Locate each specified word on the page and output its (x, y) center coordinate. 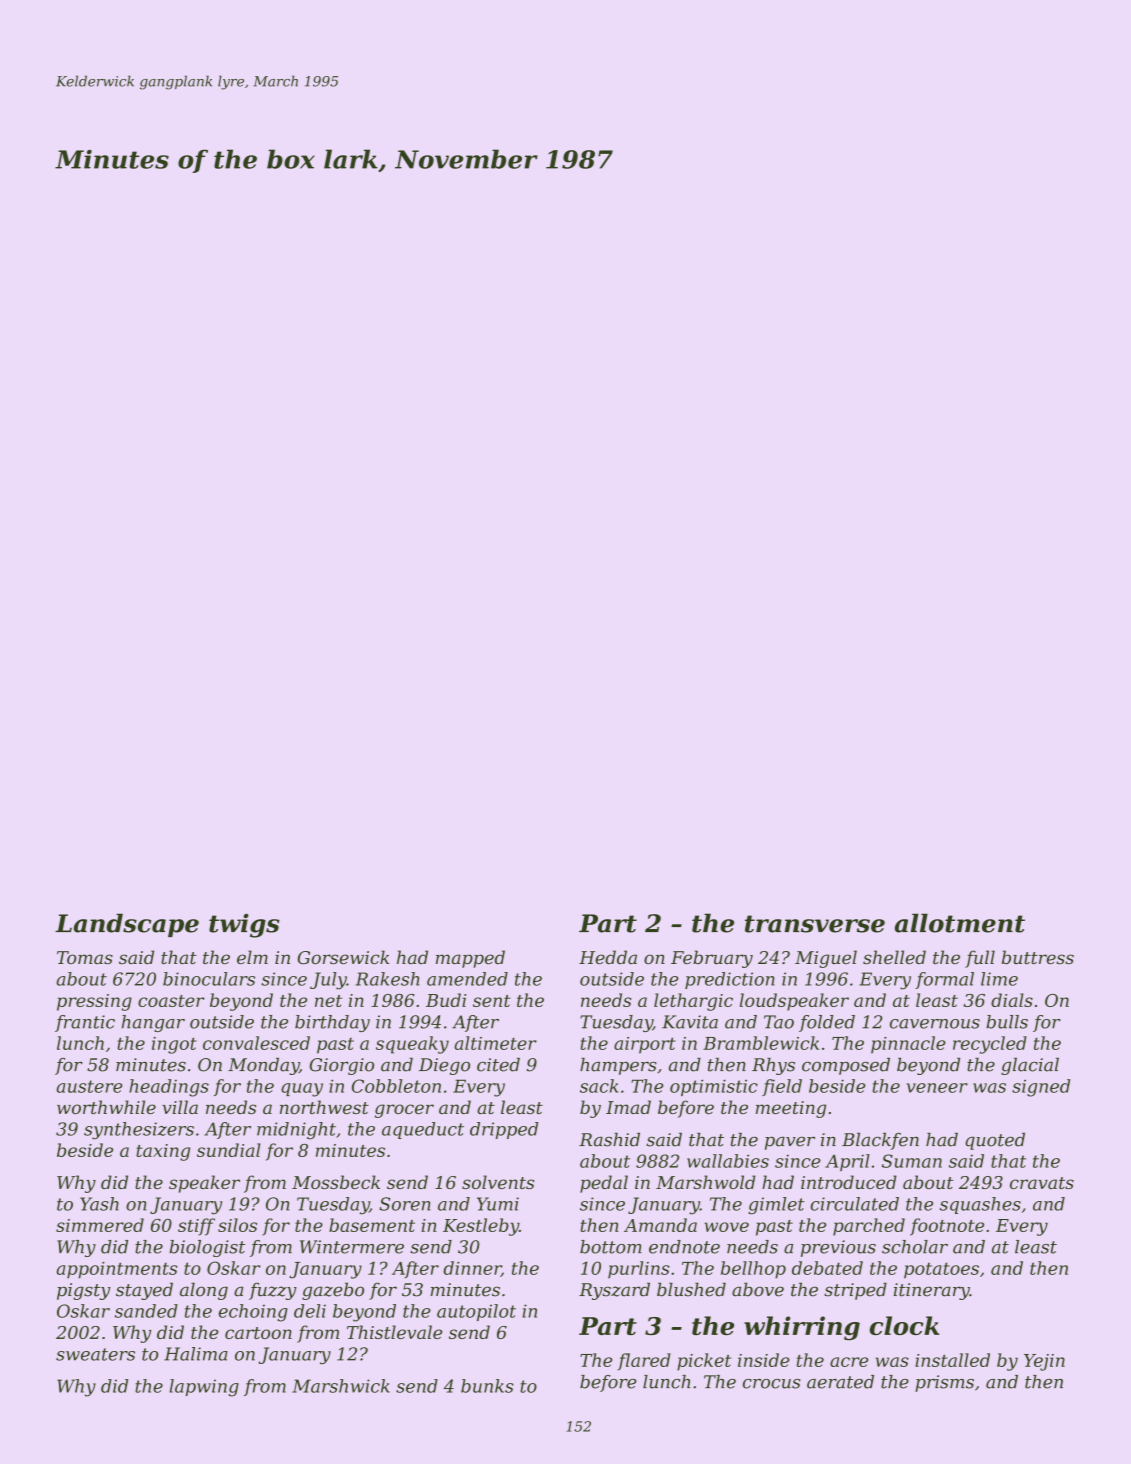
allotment (960, 923)
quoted (995, 1141)
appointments (117, 1270)
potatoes (941, 1270)
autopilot (476, 1312)
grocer (404, 1111)
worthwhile (106, 1107)
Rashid (609, 1140)
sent (491, 1001)
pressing (94, 1002)
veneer (937, 1088)
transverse (815, 924)
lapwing (204, 1388)
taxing (163, 1152)
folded (827, 1023)
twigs (244, 925)
